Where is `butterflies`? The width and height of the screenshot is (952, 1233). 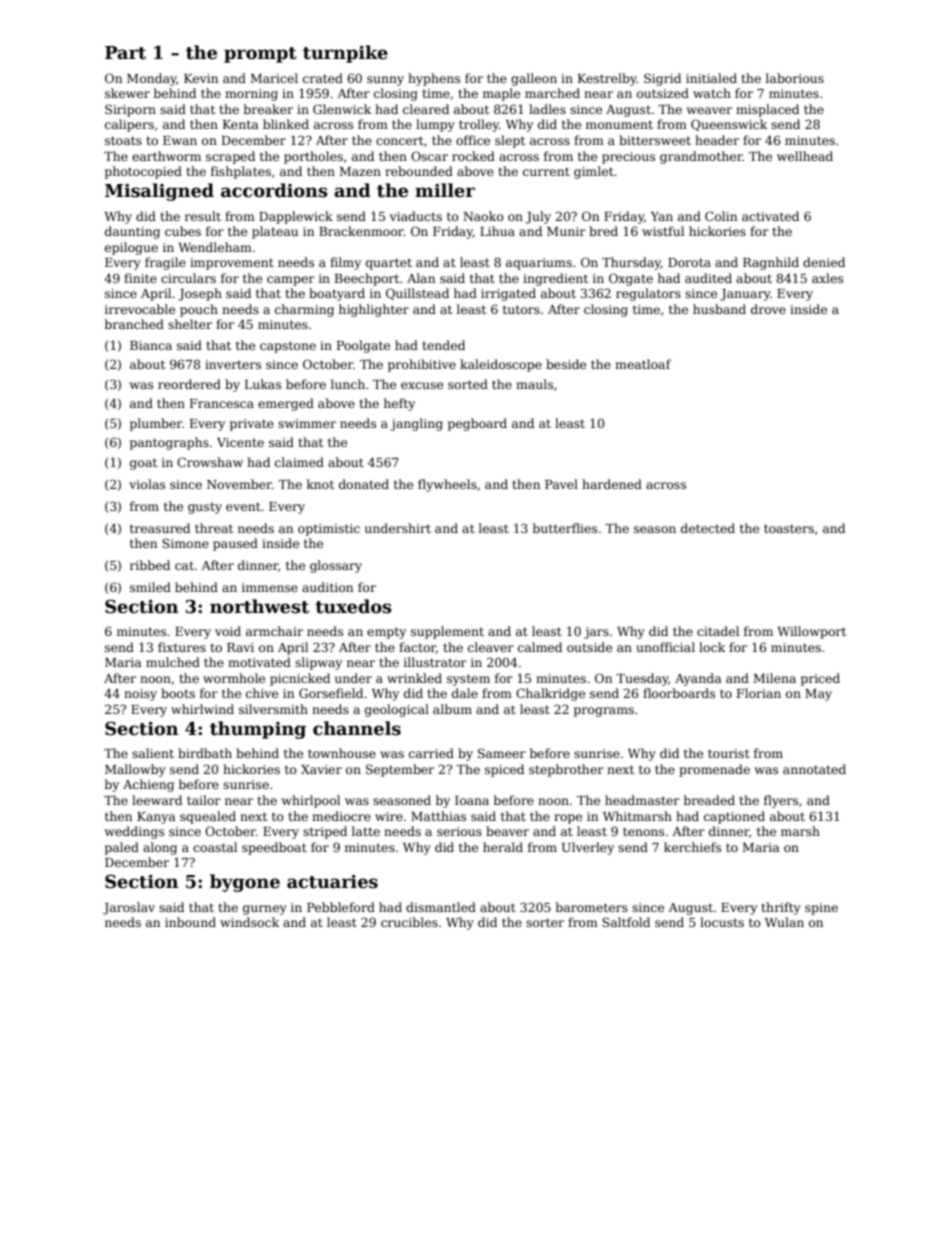 butterflies is located at coordinates (565, 528).
